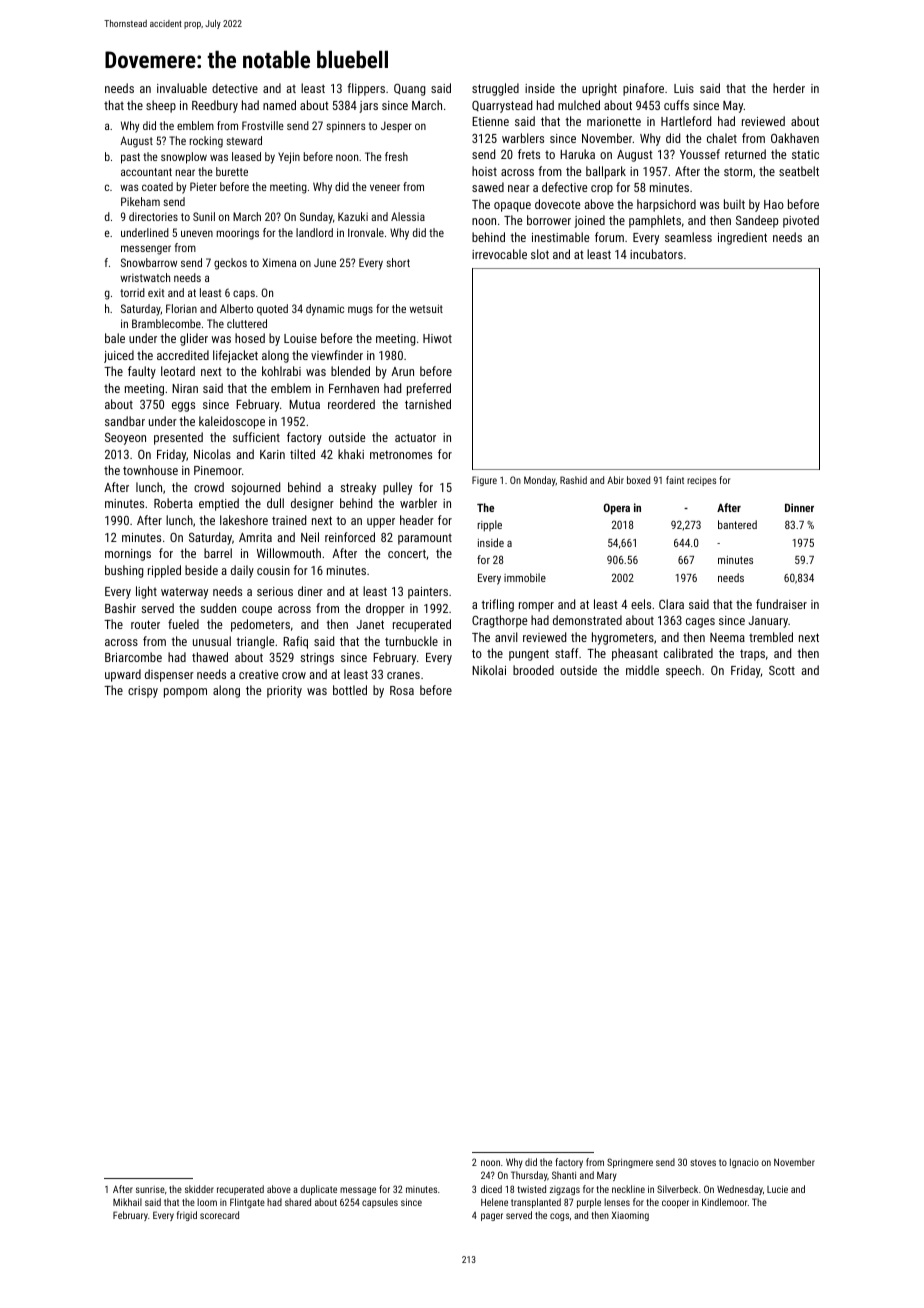 The image size is (924, 1308). What do you see at coordinates (218, 470) in the page?
I see `Pinemoor` at bounding box center [218, 470].
